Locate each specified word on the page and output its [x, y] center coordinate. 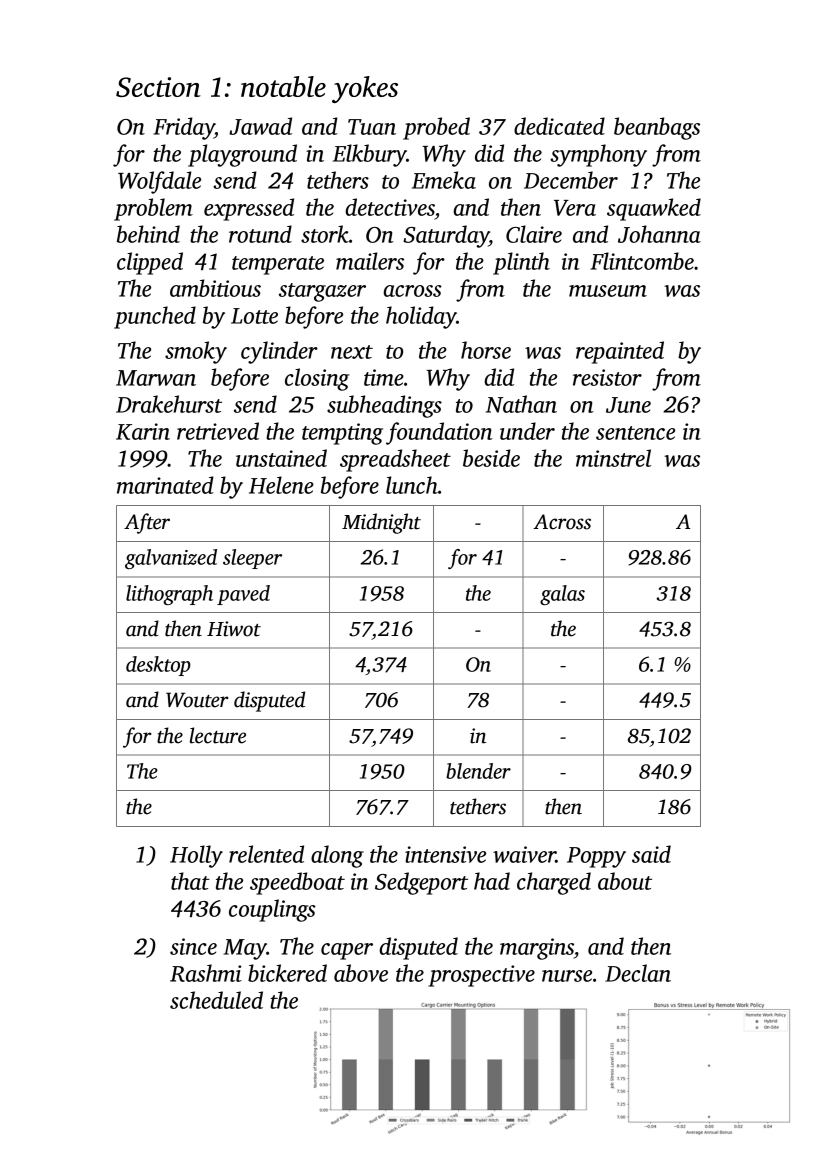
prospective [481, 976]
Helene [281, 485]
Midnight [381, 523]
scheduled [216, 1000]
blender [478, 771]
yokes [365, 89]
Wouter [197, 700]
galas [562, 595]
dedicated [559, 126]
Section [158, 87]
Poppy [596, 857]
